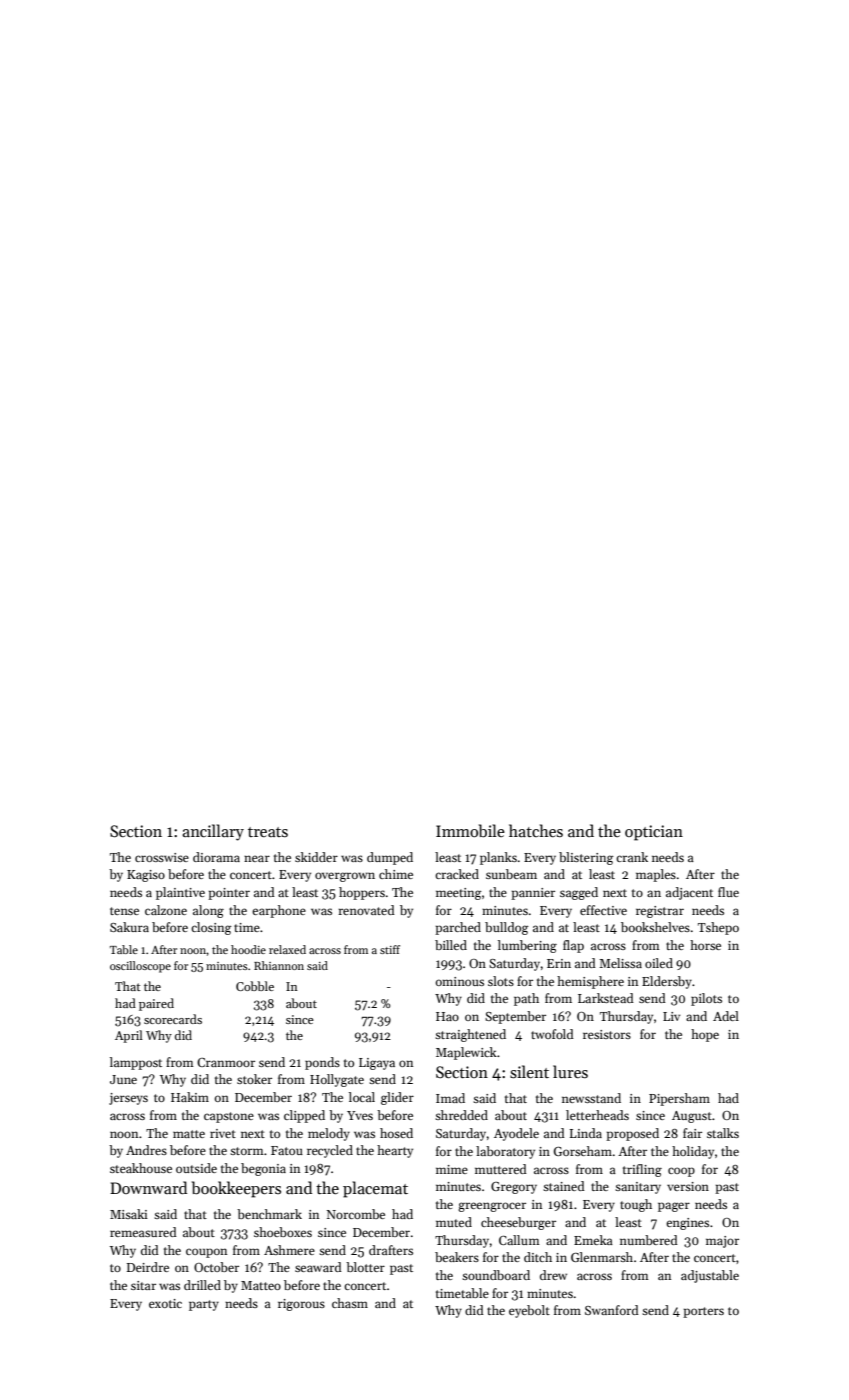  I want to click on greengrocer, so click(492, 1207).
